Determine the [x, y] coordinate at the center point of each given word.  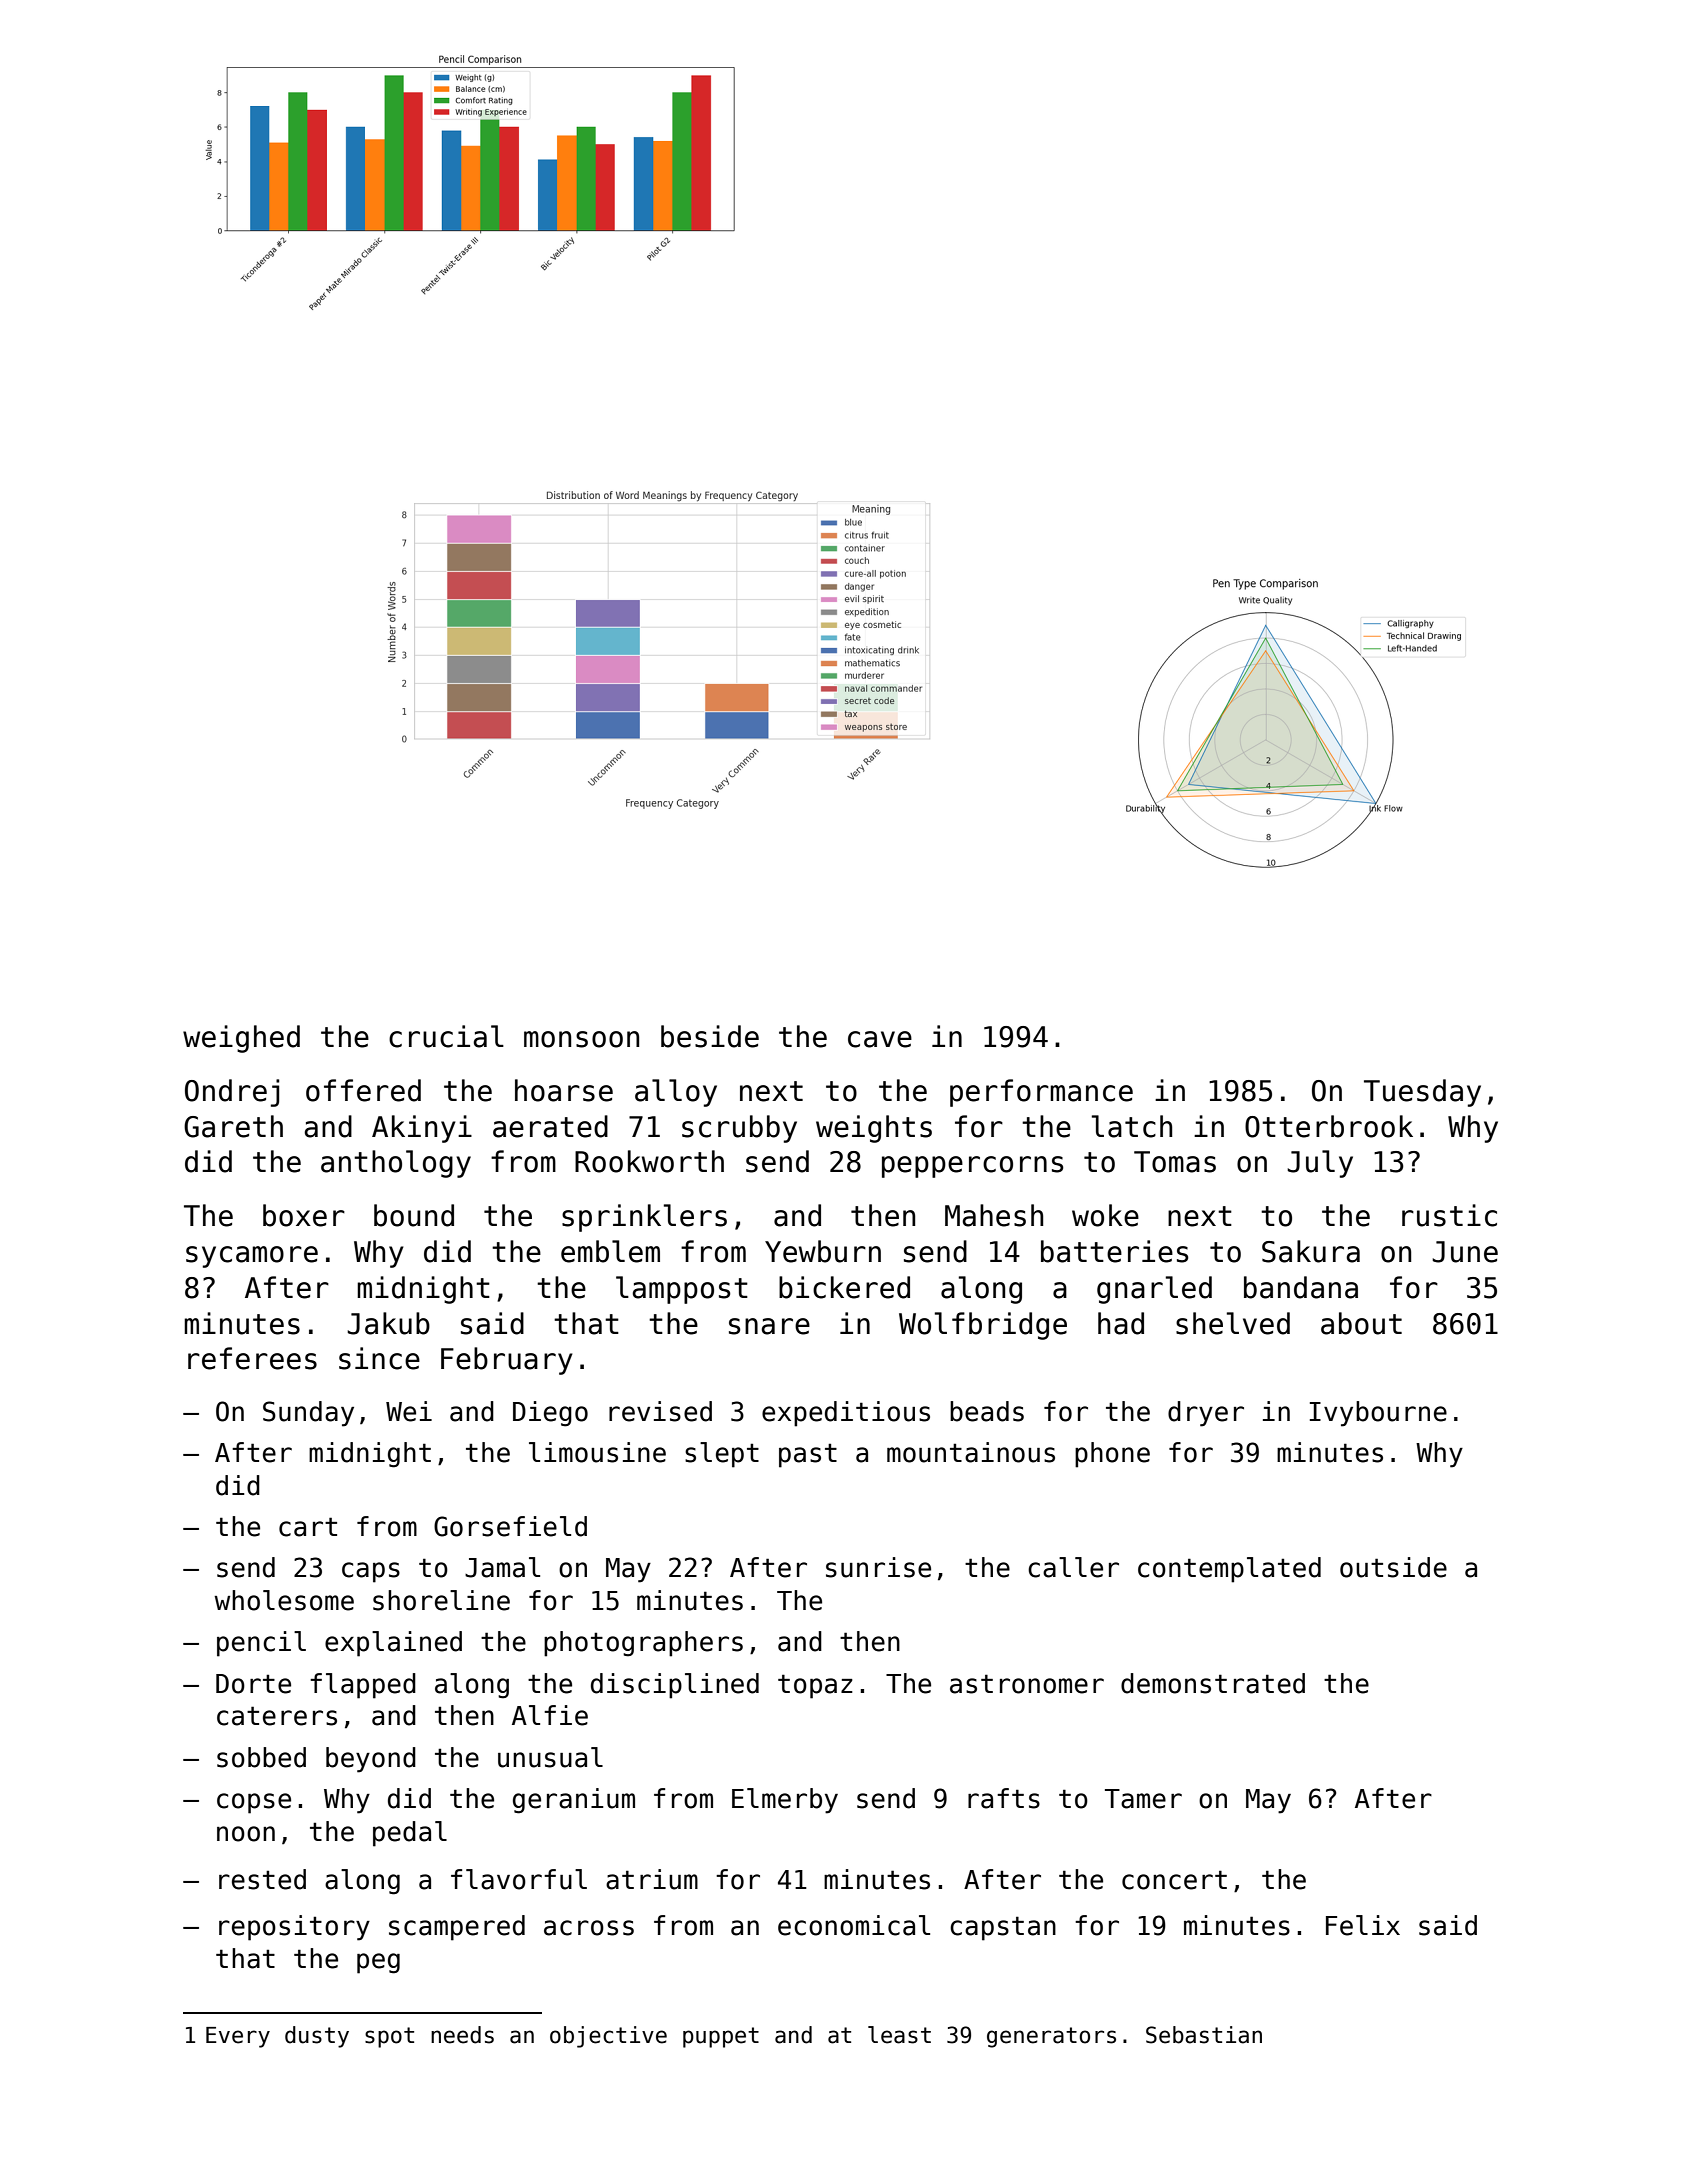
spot [389, 2037]
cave [880, 1039]
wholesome [284, 1600]
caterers [277, 1716]
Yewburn [823, 1251]
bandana [1301, 1287]
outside [1393, 1567]
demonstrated [1213, 1683]
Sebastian [1204, 2035]
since [379, 1358]
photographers [643, 1644]
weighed [241, 1039]
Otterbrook [1329, 1126]
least [899, 2035]
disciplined [675, 1686]
